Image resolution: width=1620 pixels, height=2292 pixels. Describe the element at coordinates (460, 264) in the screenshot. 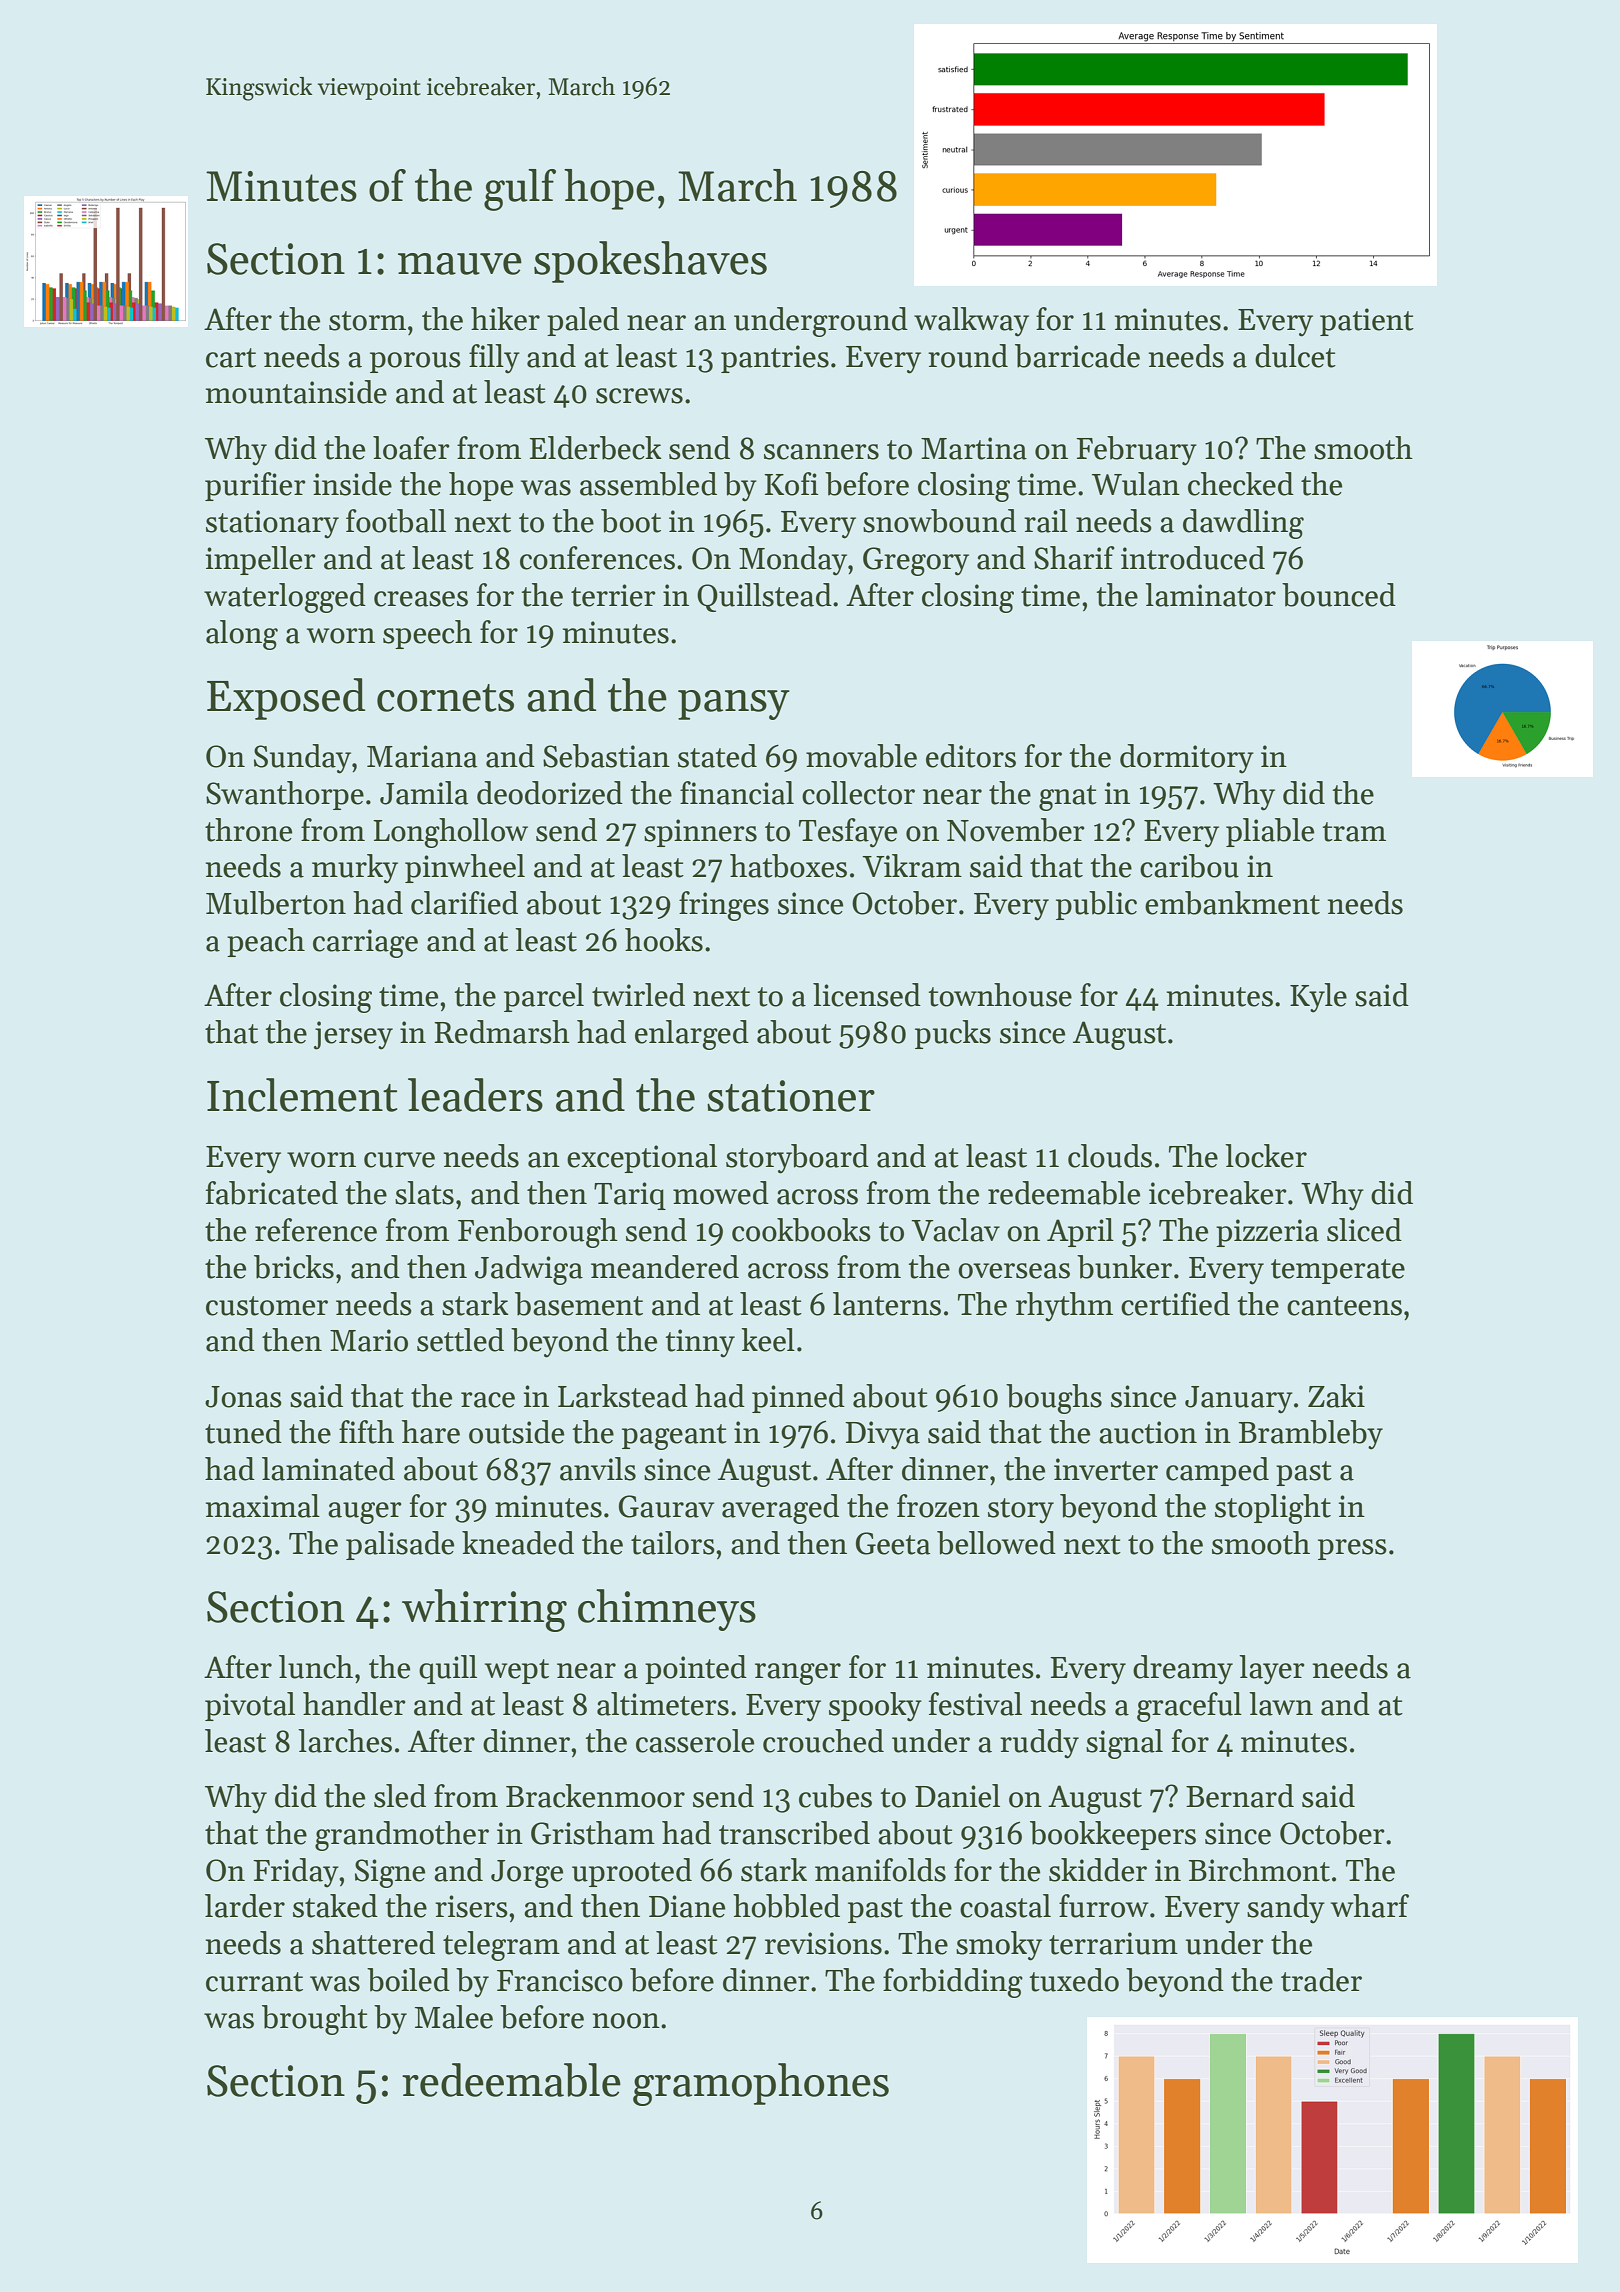

I see `mauve` at that location.
